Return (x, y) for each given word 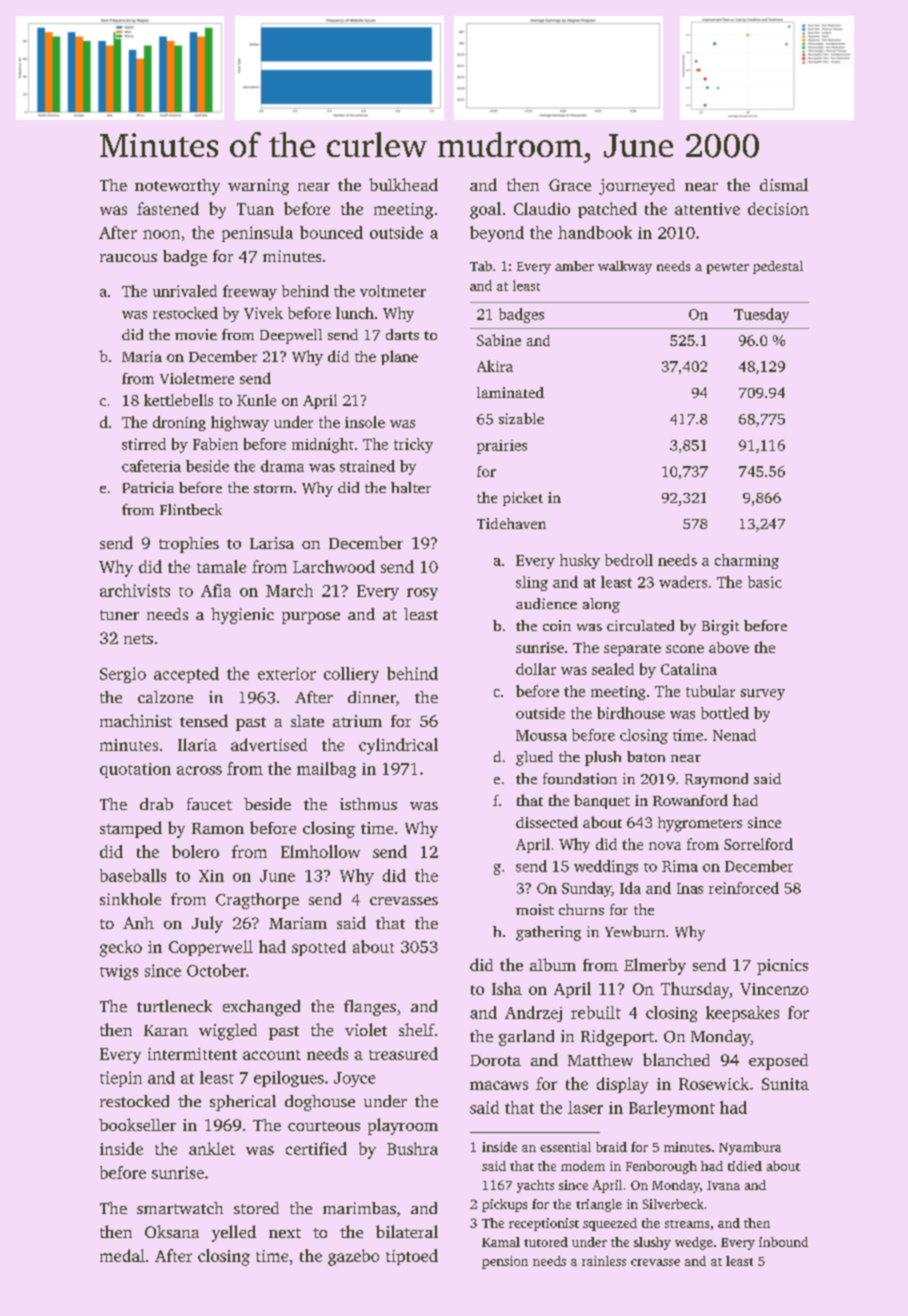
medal (122, 1255)
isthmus (368, 804)
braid (611, 1147)
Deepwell (291, 336)
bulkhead (403, 184)
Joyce (354, 1079)
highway (240, 423)
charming (747, 561)
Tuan (255, 209)
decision (778, 208)
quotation (135, 770)
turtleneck (174, 1006)
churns (581, 909)
